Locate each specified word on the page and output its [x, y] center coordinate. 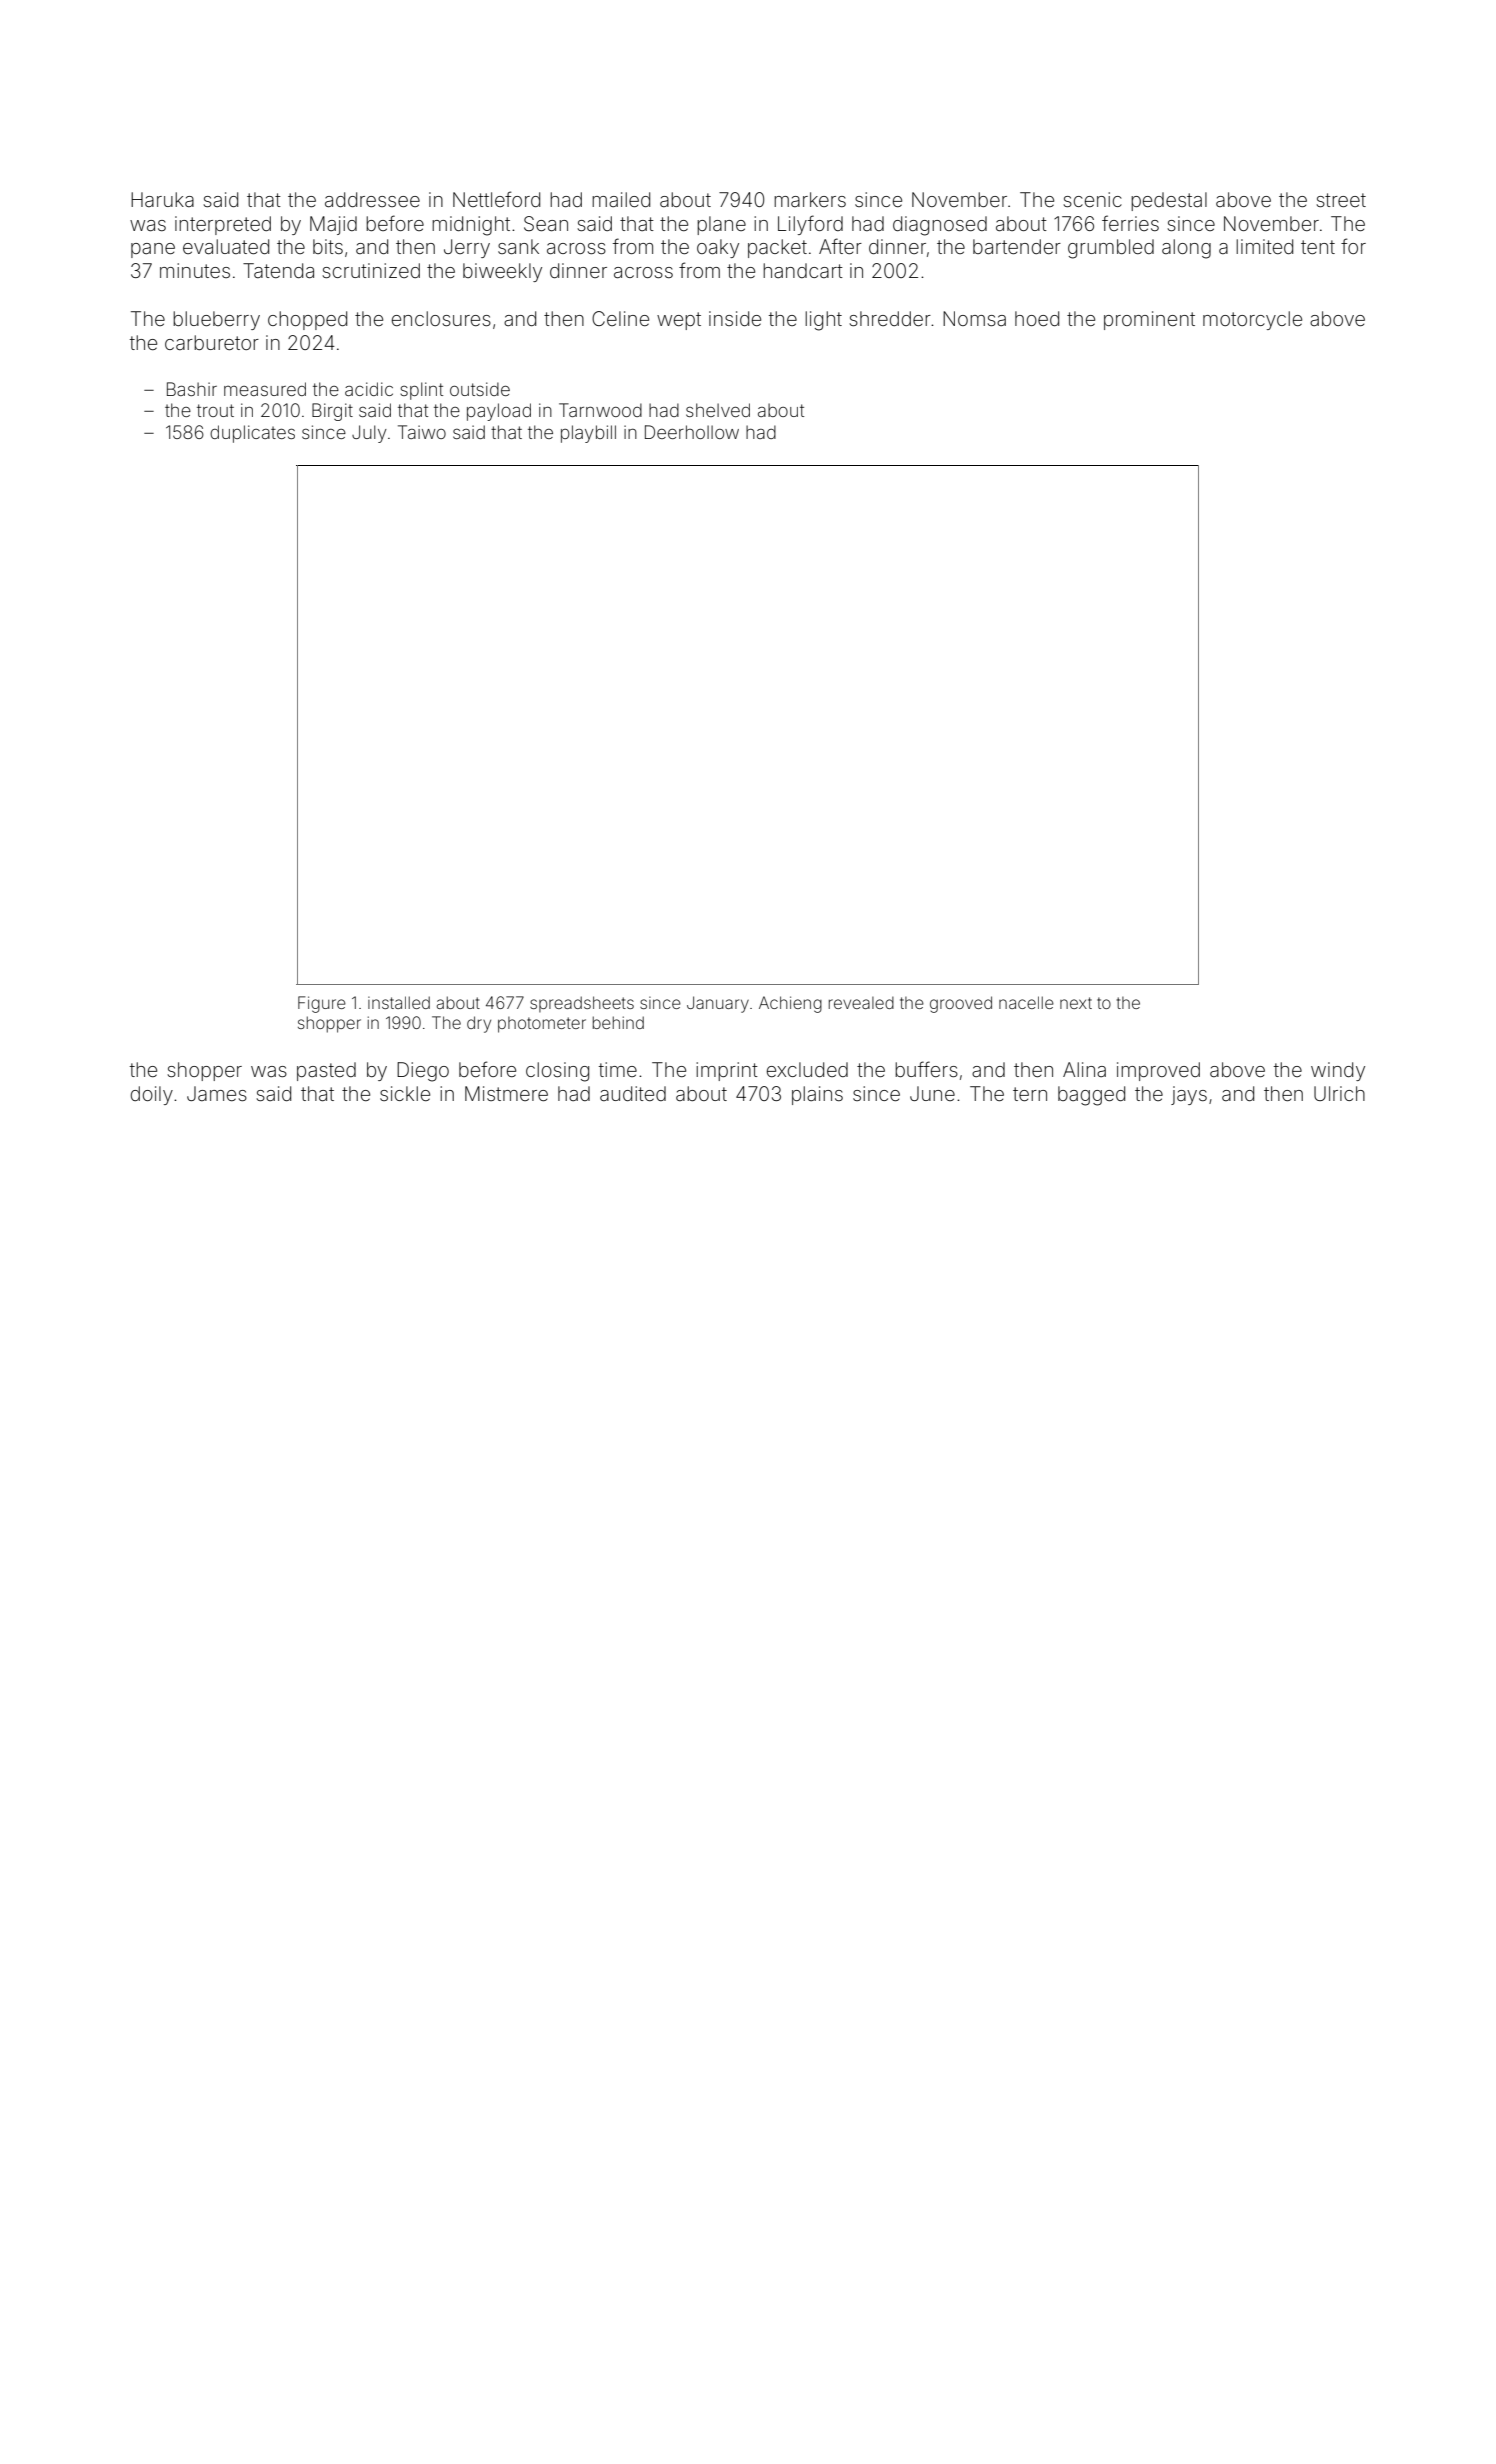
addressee [372, 199]
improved [1158, 1071]
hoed [1037, 318]
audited [633, 1093]
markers [810, 199]
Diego [423, 1072]
